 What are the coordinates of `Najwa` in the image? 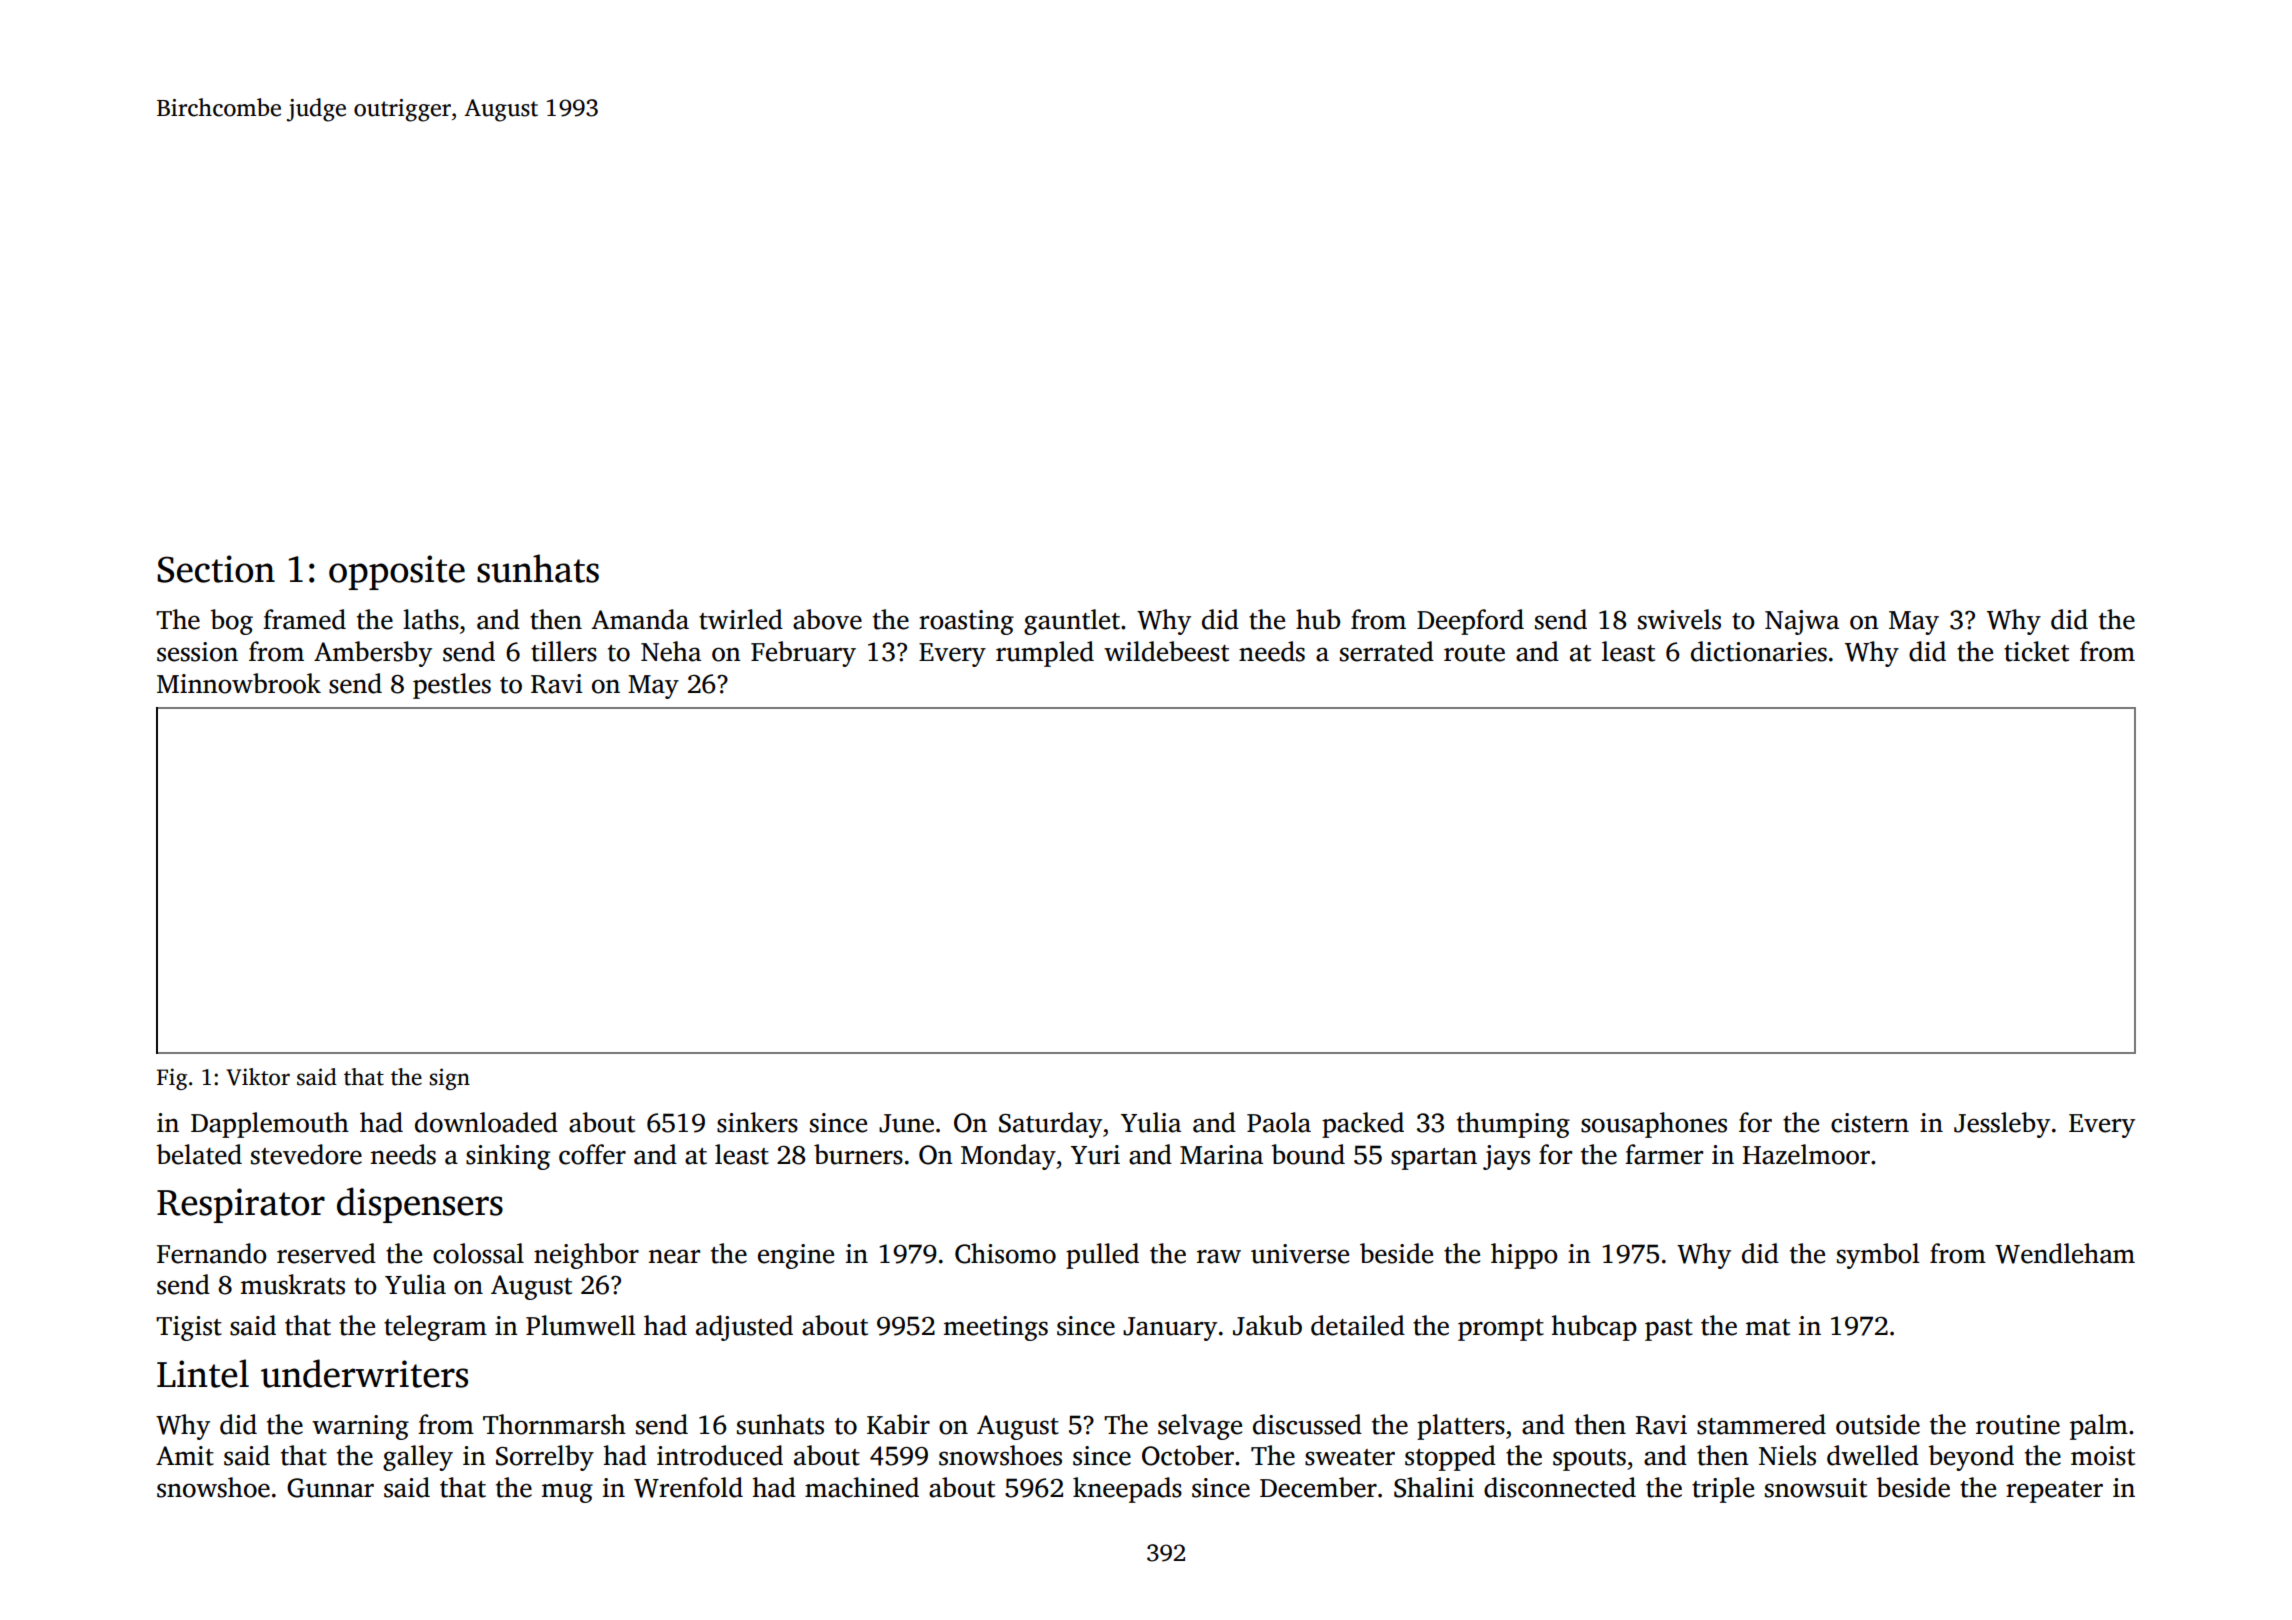 It's located at (1802, 622).
